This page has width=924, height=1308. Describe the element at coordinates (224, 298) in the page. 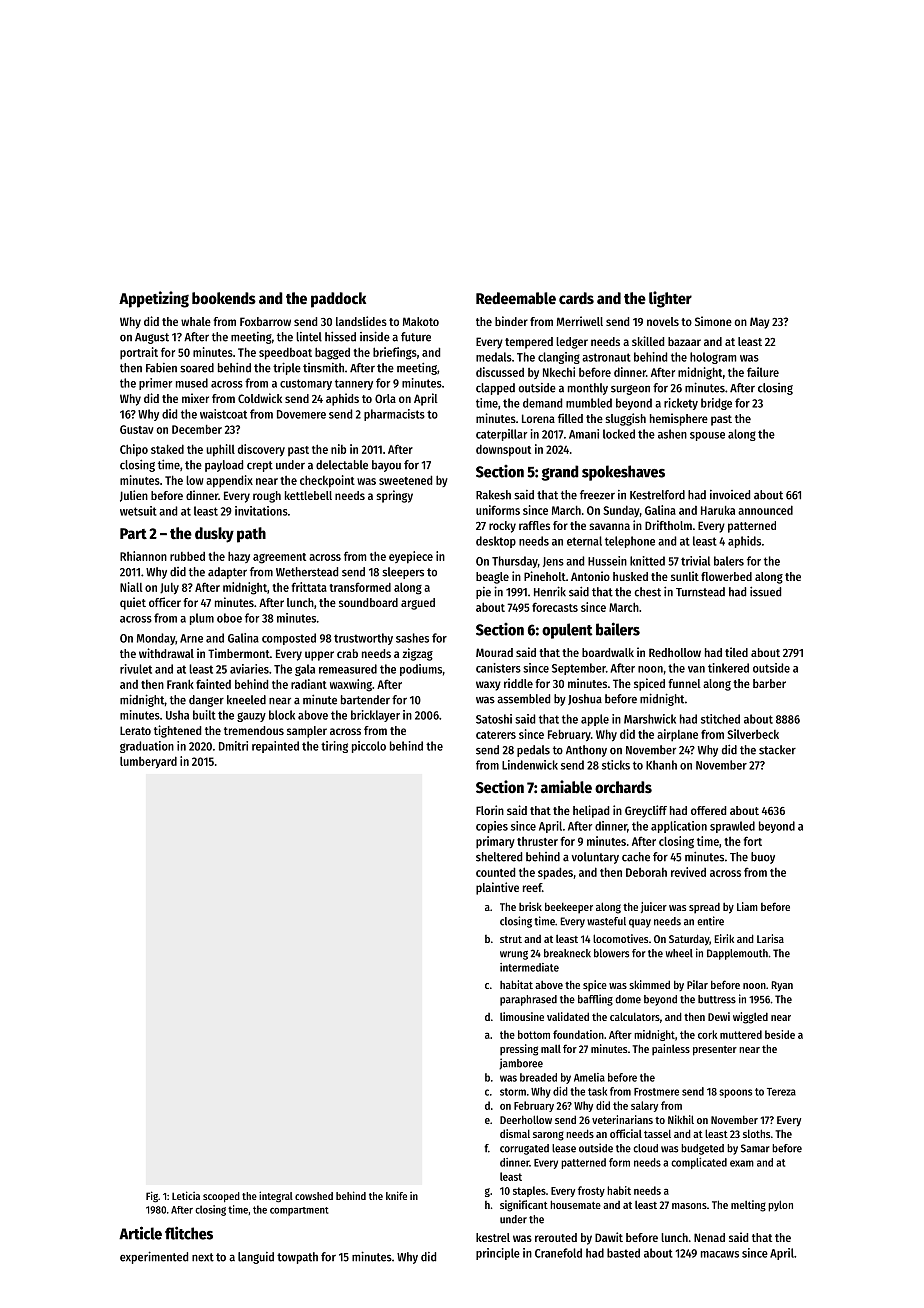

I see `bookends` at that location.
